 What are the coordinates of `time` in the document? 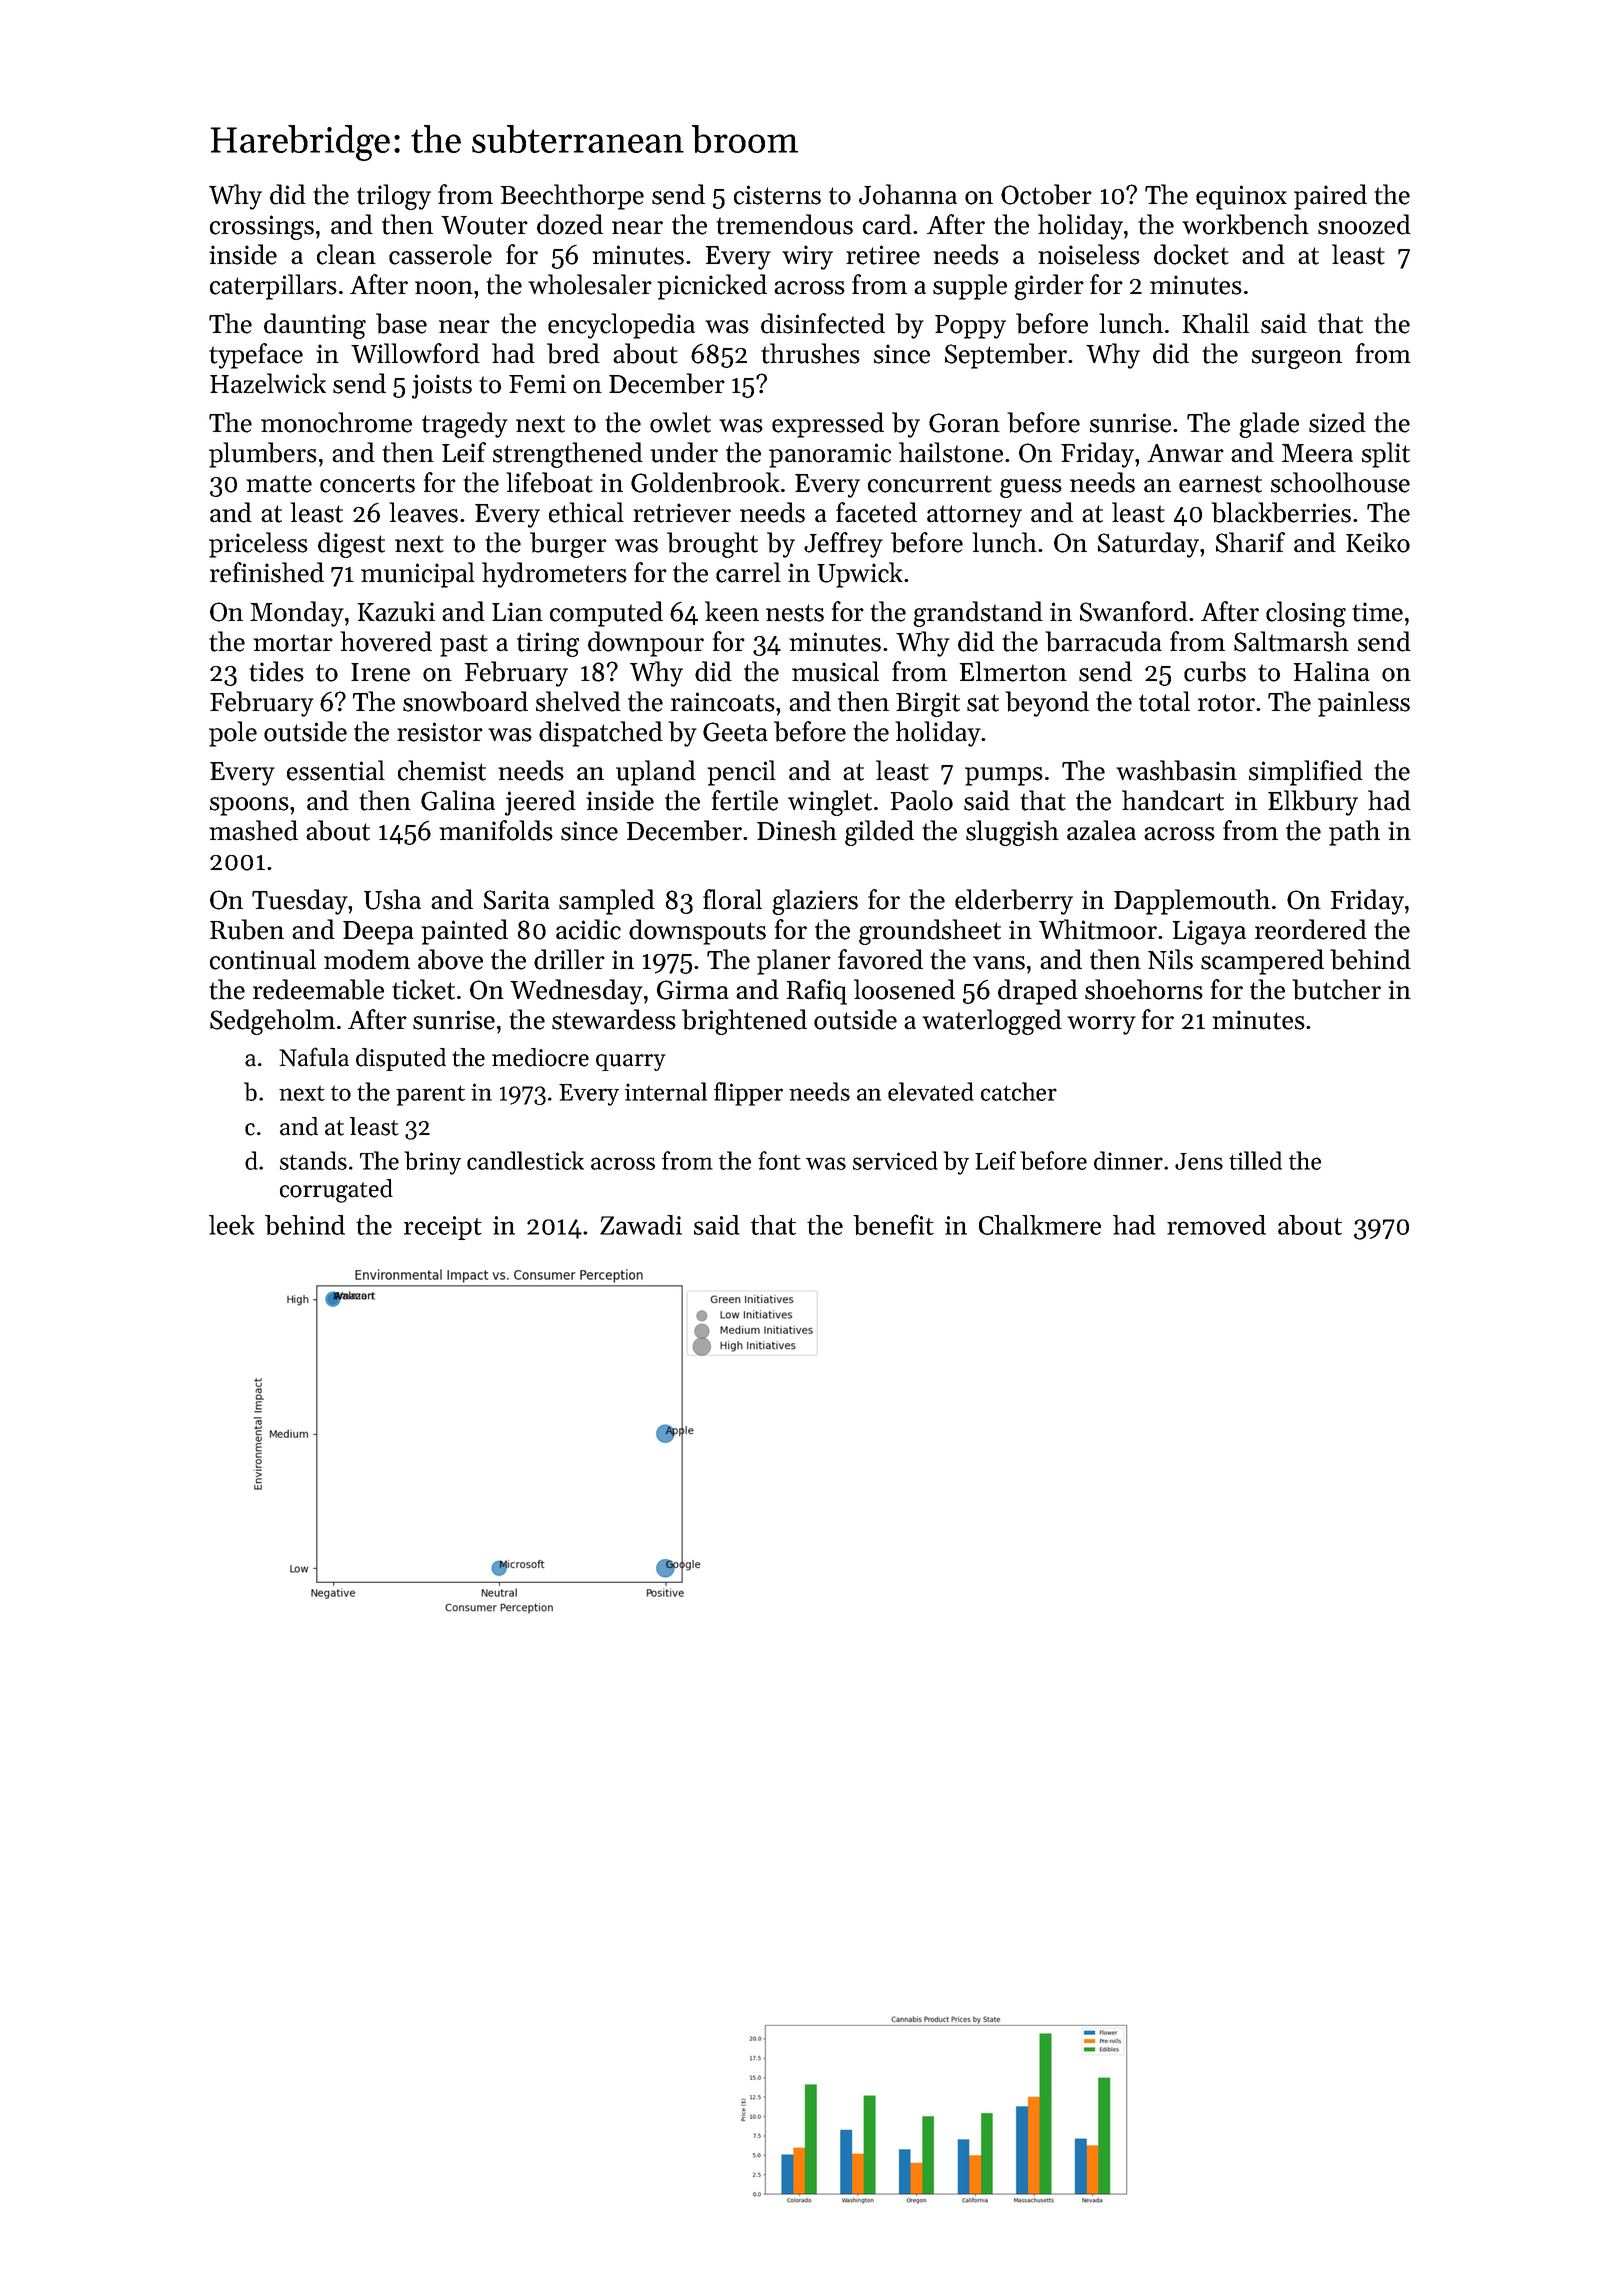 It's located at (1377, 612).
